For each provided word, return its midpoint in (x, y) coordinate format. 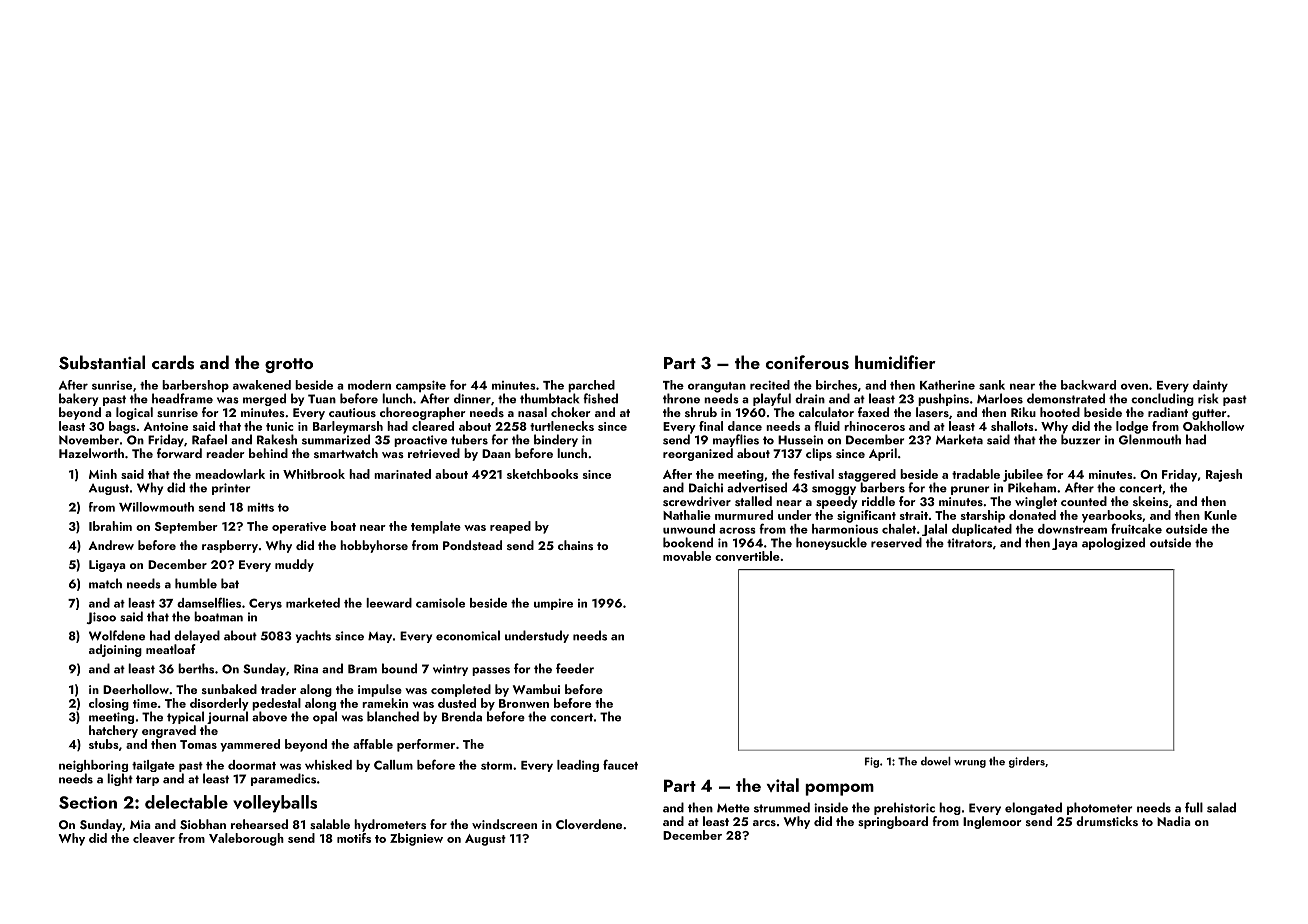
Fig (872, 762)
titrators (969, 543)
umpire (553, 604)
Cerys (265, 604)
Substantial (102, 362)
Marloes (1000, 398)
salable (330, 824)
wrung (970, 764)
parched (591, 386)
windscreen (504, 824)
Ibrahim (110, 526)
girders (1027, 762)
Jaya (1065, 544)
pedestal (276, 704)
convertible (747, 556)
